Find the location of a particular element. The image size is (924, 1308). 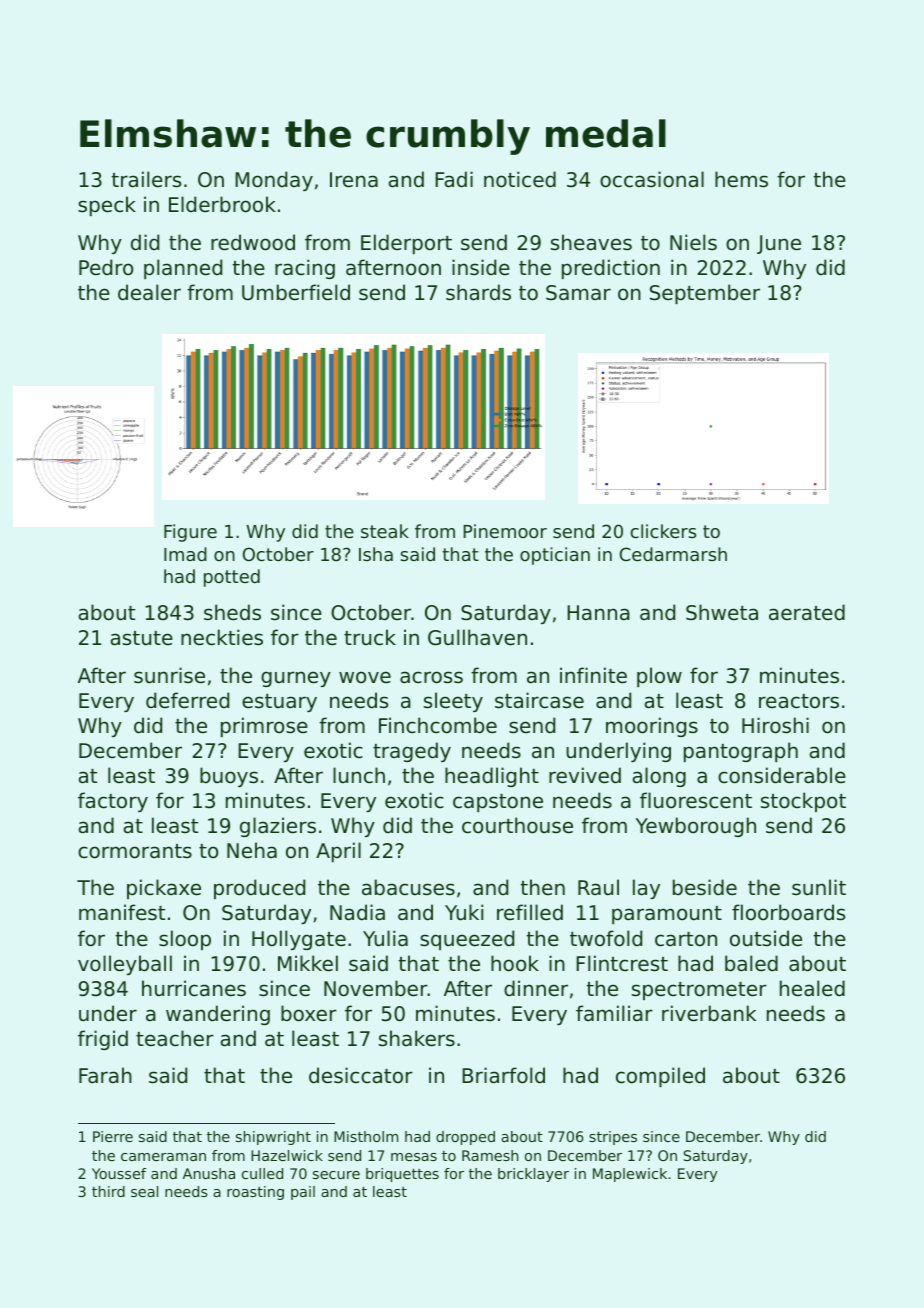

reactors is located at coordinates (799, 701).
